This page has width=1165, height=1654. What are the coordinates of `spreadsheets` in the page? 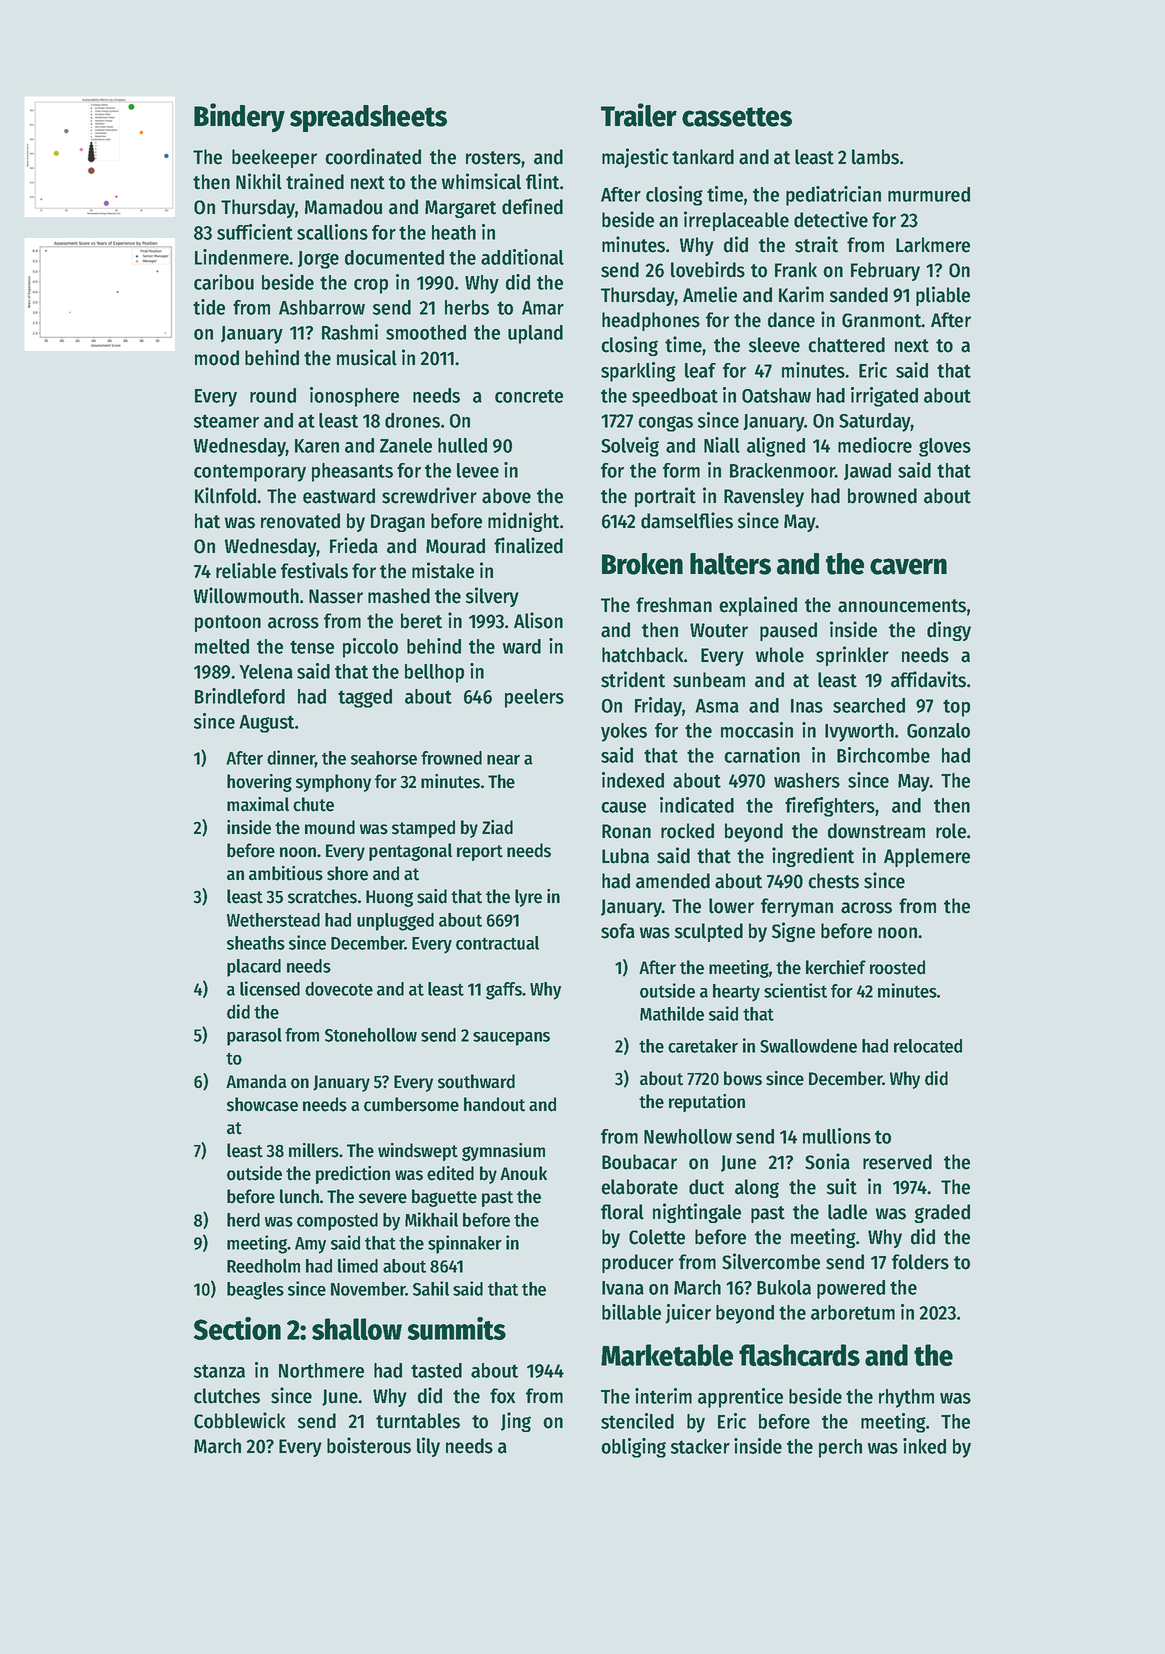 It's located at (368, 118).
